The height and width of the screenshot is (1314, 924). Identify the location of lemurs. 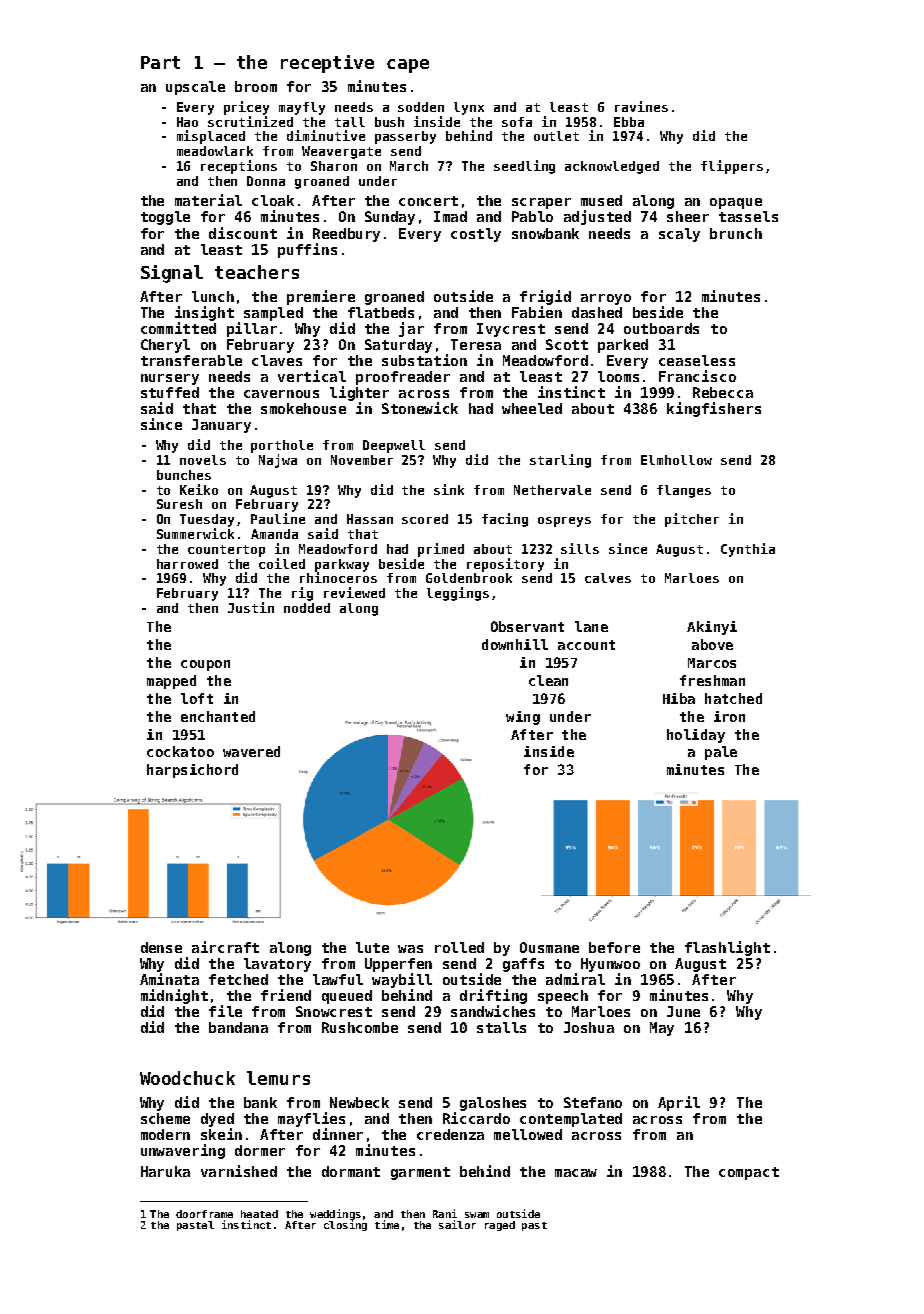
(278, 1078).
